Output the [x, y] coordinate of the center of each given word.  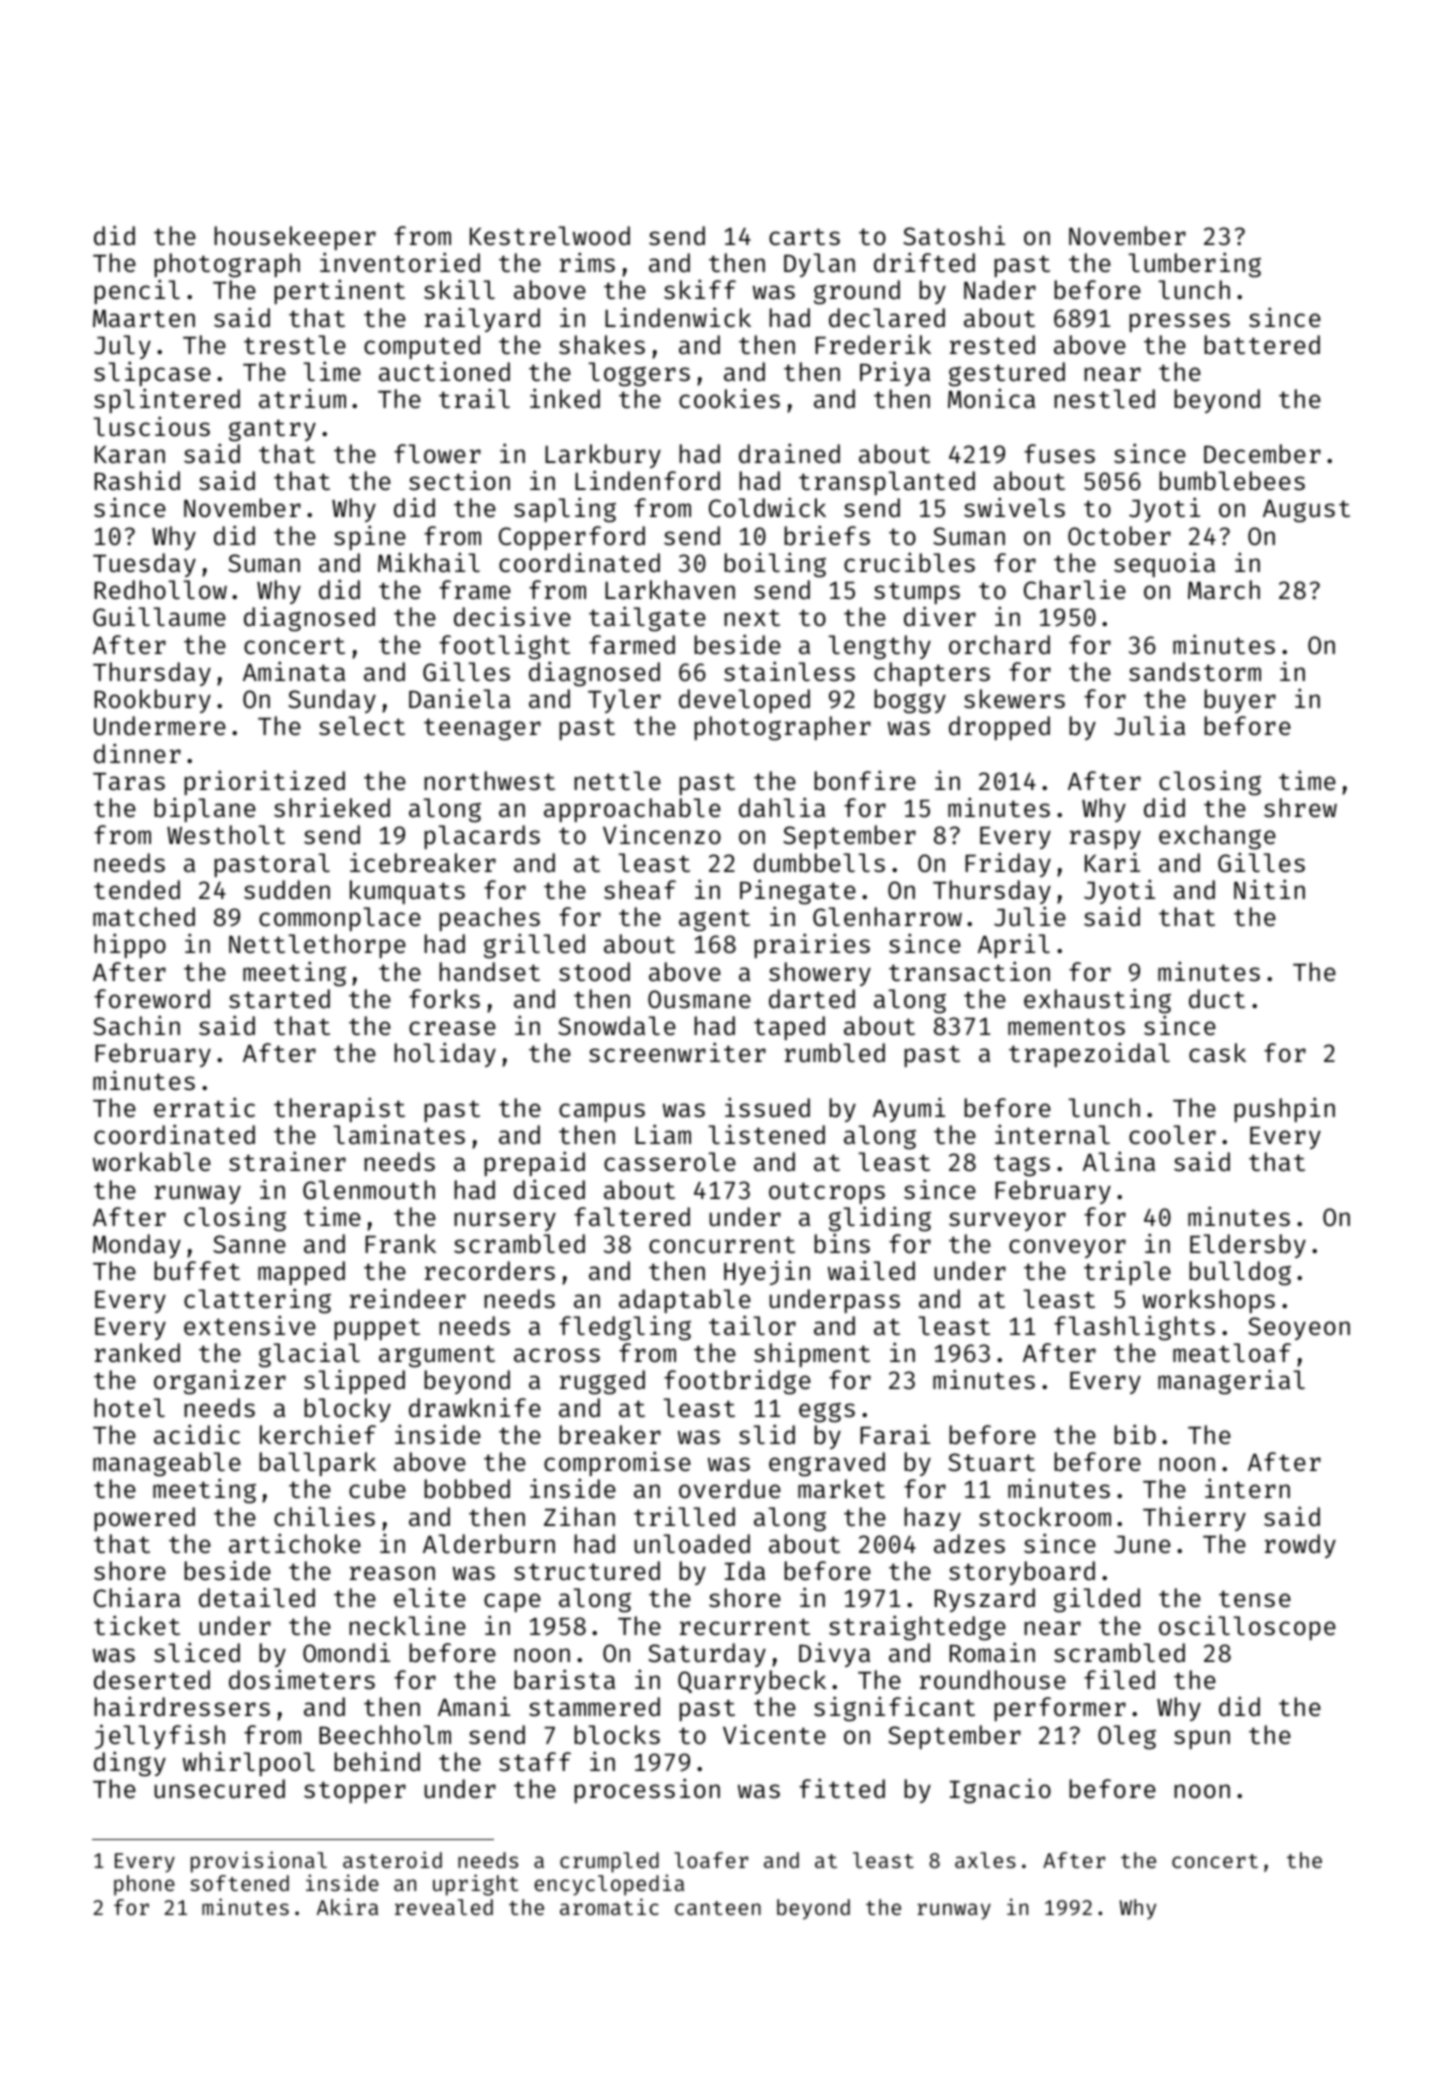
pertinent [339, 291]
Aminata [294, 671]
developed [744, 701]
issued [767, 1107]
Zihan [579, 1516]
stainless [789, 671]
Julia [1149, 725]
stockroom [1045, 1517]
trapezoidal [1089, 1054]
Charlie [1075, 589]
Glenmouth [369, 1190]
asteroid [392, 1859]
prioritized [264, 782]
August [1306, 511]
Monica [991, 398]
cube [377, 1489]
